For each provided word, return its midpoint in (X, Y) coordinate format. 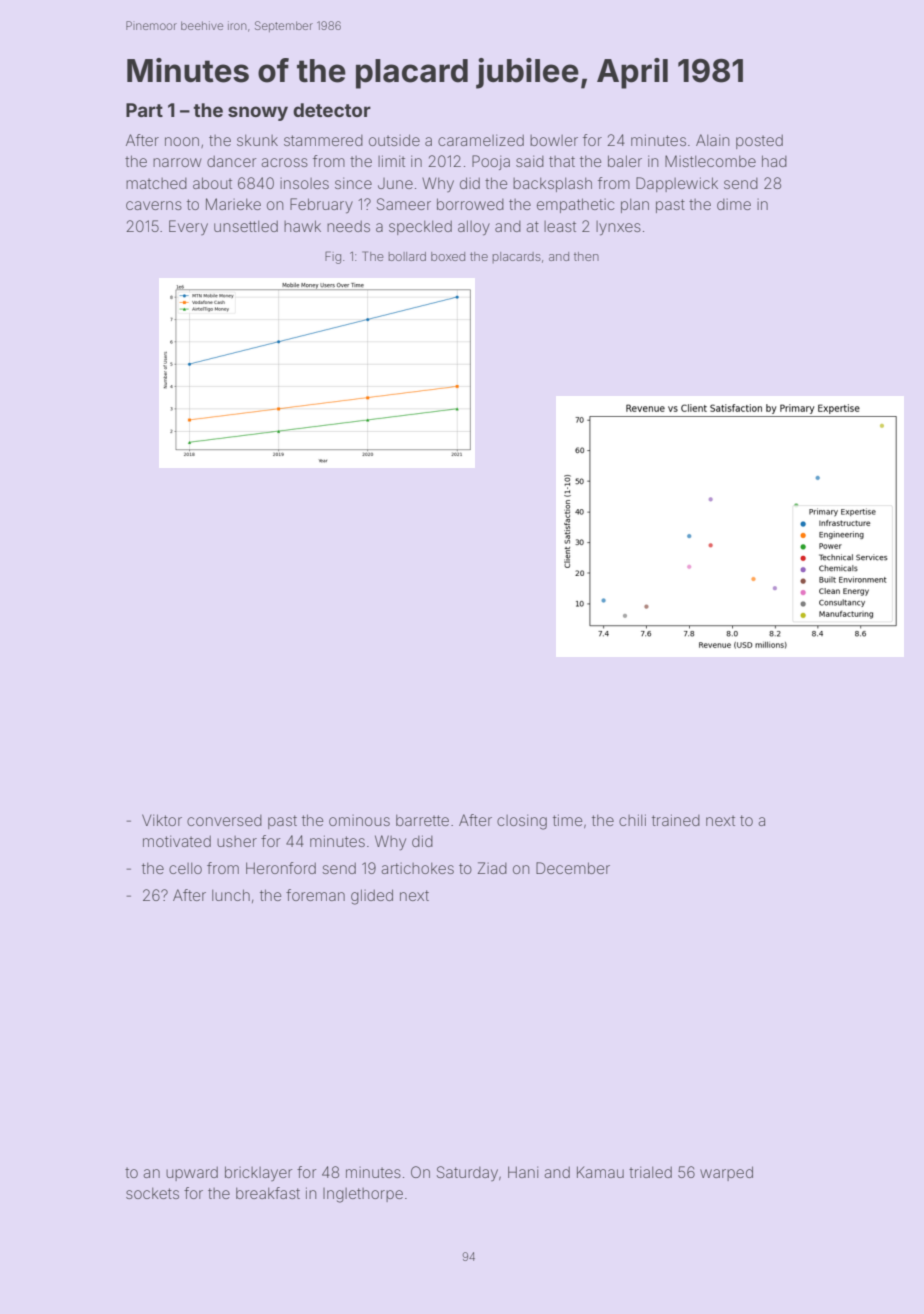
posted (759, 141)
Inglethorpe (363, 1195)
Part (144, 110)
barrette (422, 820)
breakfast (268, 1193)
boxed (448, 256)
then (586, 256)
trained (676, 820)
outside (394, 140)
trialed (650, 1172)
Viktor (162, 820)
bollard (407, 256)
